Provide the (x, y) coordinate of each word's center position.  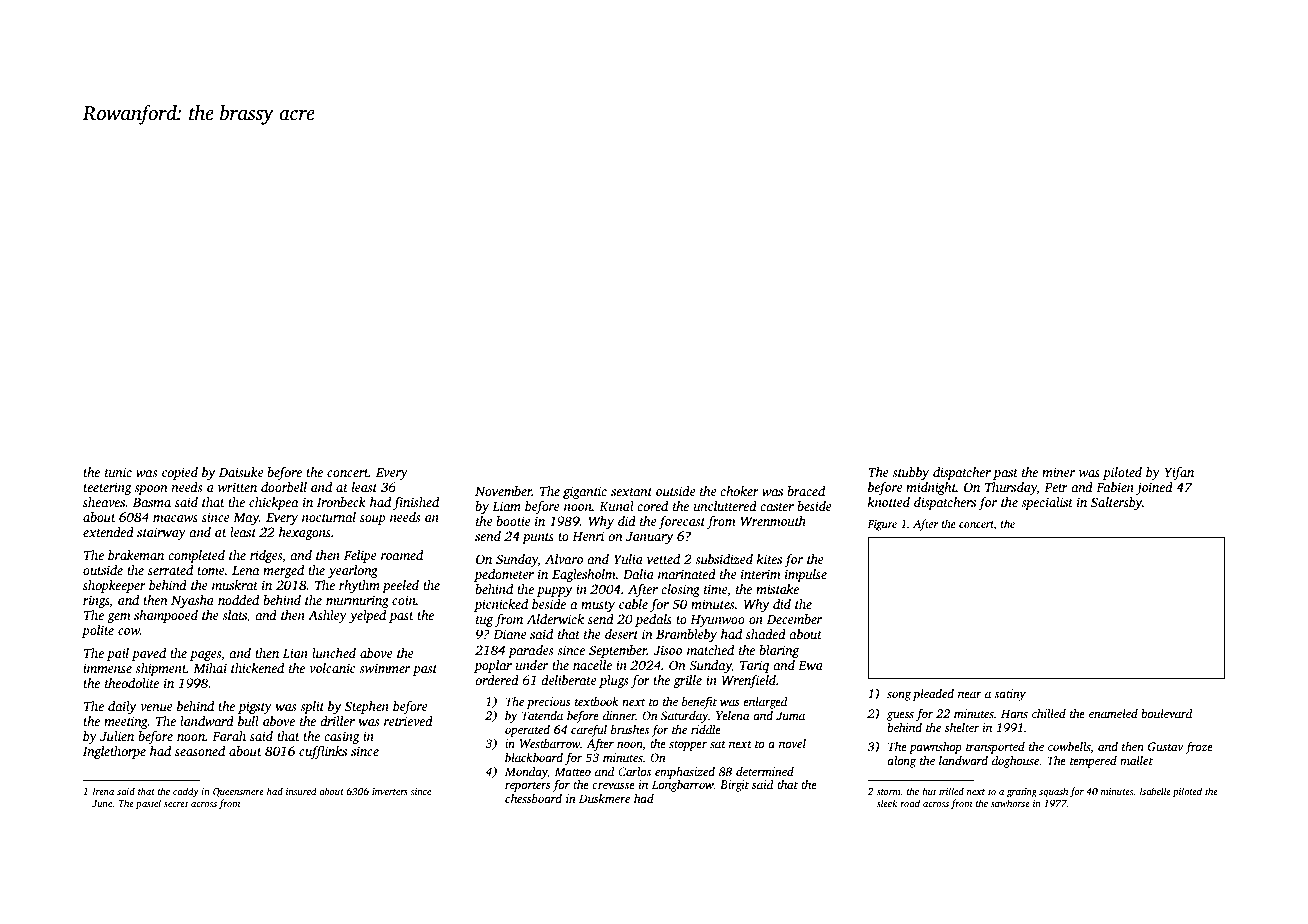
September (618, 651)
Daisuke (241, 472)
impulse (806, 575)
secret (176, 804)
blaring (779, 651)
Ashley (327, 616)
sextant (631, 492)
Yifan (1179, 473)
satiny (1010, 695)
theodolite (132, 683)
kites (769, 559)
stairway (161, 533)
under (532, 665)
